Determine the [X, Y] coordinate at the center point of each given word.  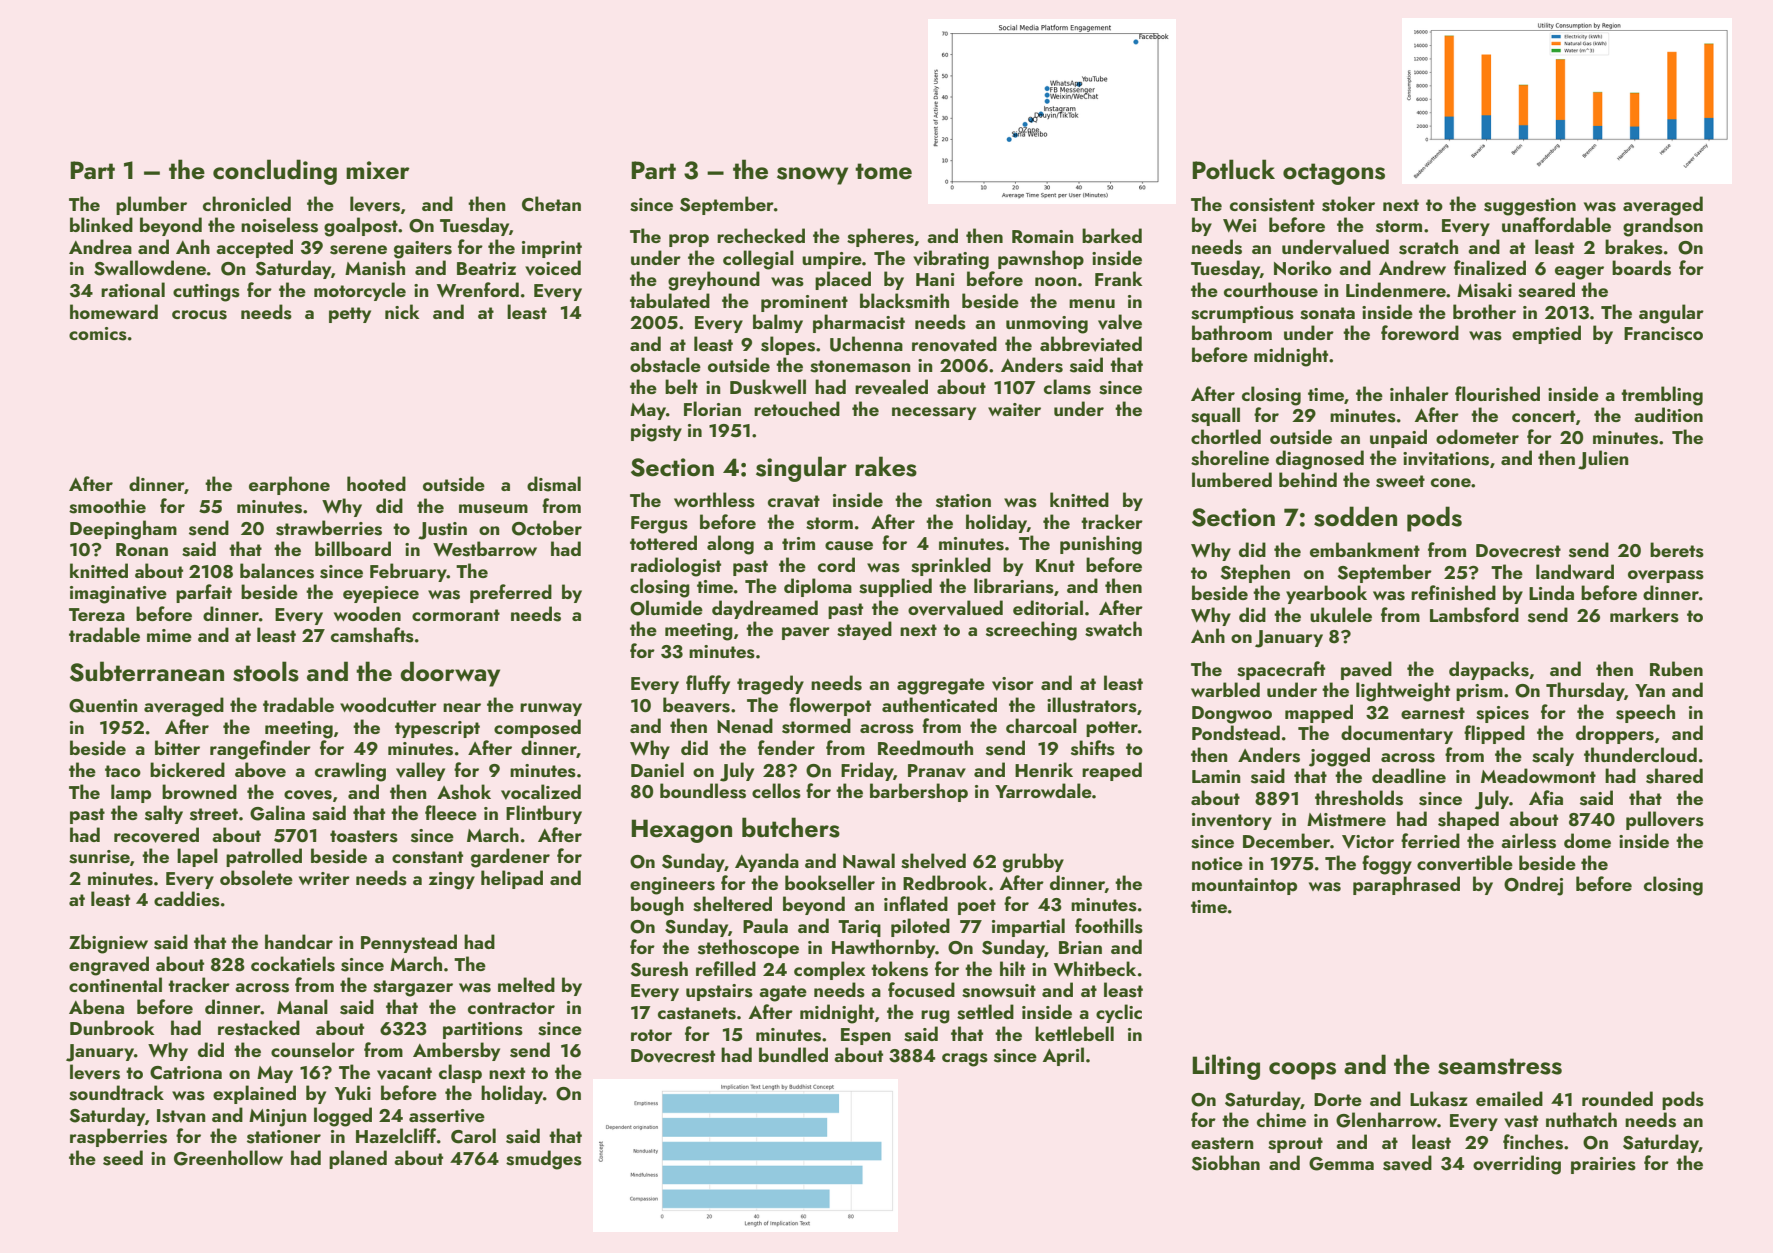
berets [1677, 550]
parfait [204, 593]
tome [883, 171]
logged [343, 1117]
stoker [1348, 204]
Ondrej [1533, 886]
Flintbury [544, 814]
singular [801, 469]
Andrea [100, 246]
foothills [1109, 926]
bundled [793, 1054]
